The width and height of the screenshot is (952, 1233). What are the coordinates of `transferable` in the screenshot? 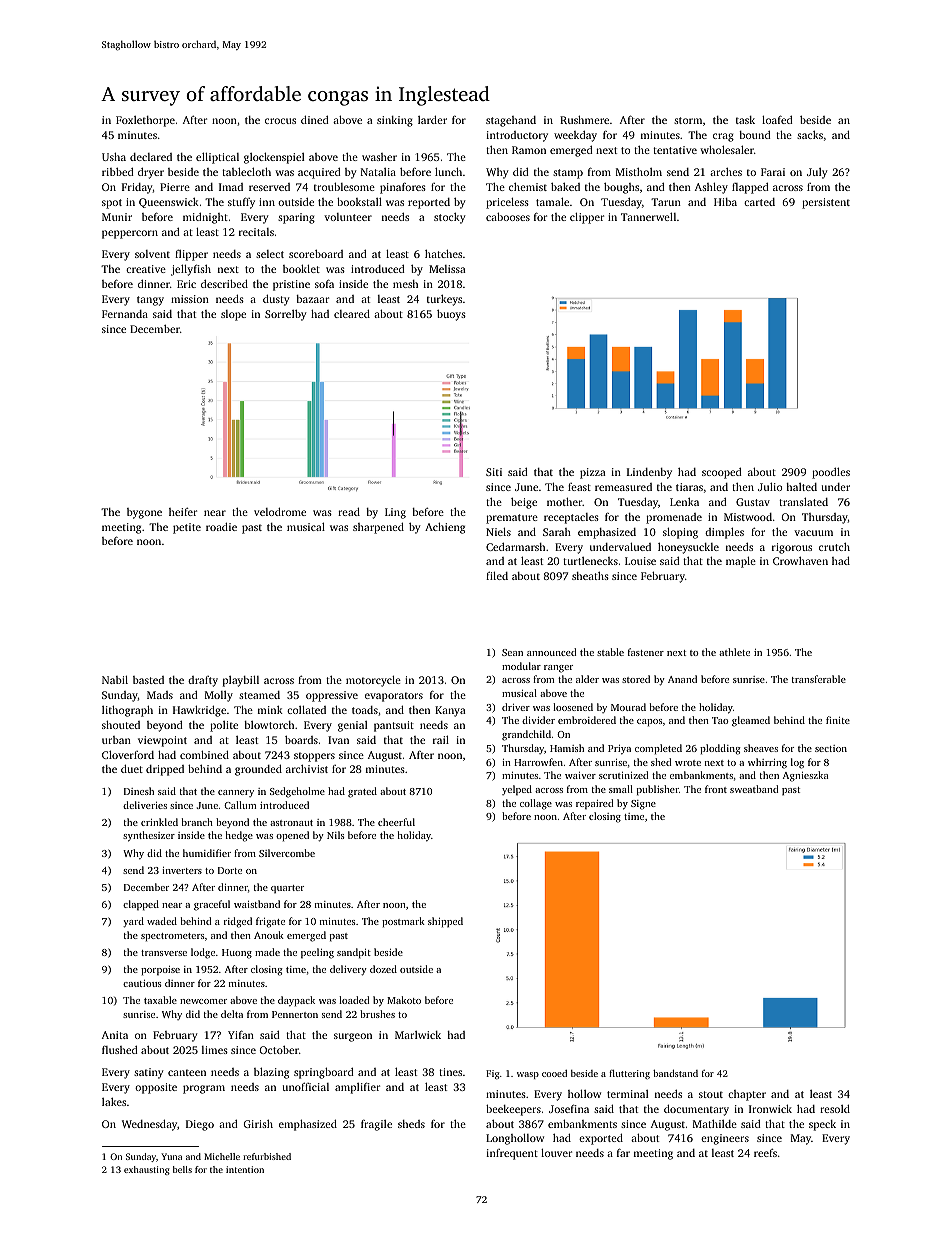 It's located at (819, 679).
